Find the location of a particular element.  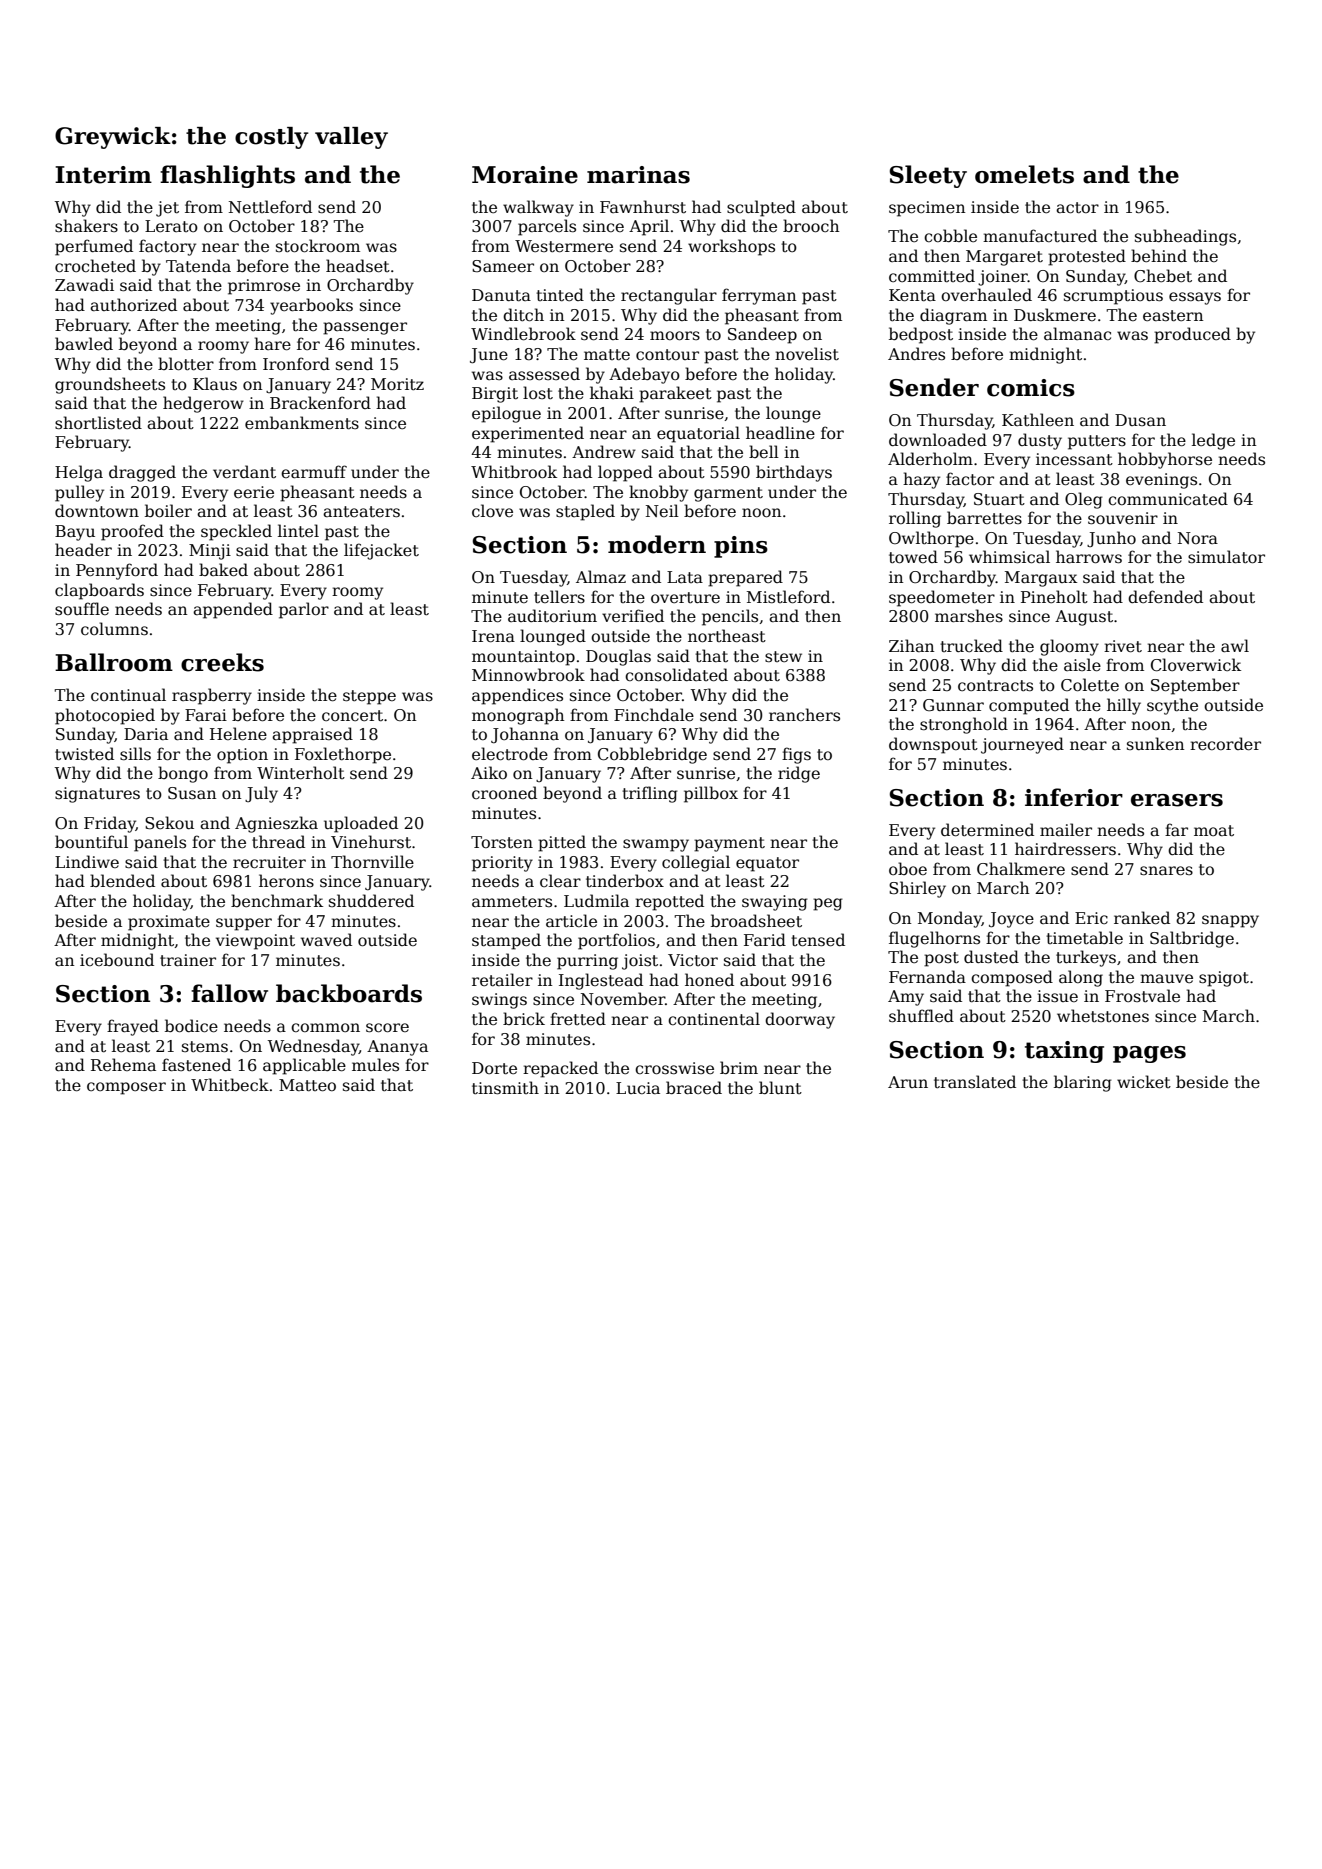

epilogue is located at coordinates (506, 414).
